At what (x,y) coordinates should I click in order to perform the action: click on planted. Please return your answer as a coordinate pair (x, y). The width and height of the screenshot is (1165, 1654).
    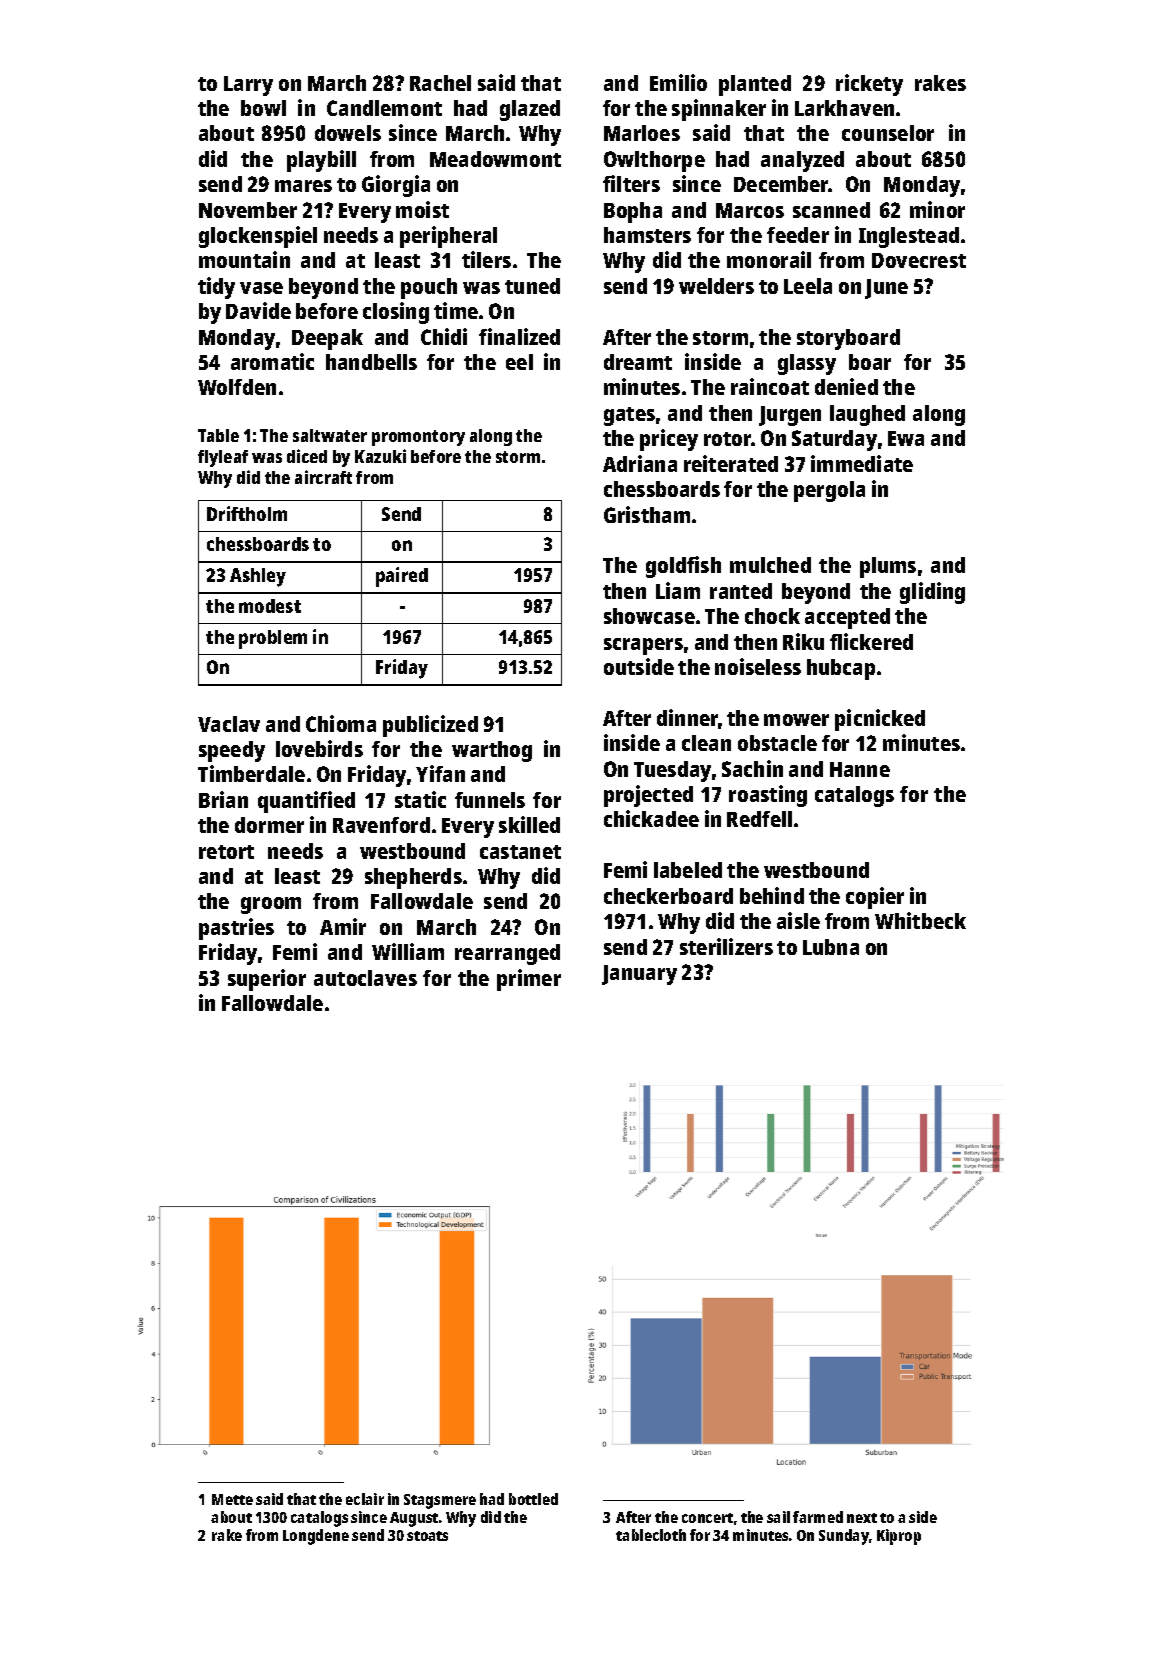
    Looking at the image, I should click on (755, 85).
